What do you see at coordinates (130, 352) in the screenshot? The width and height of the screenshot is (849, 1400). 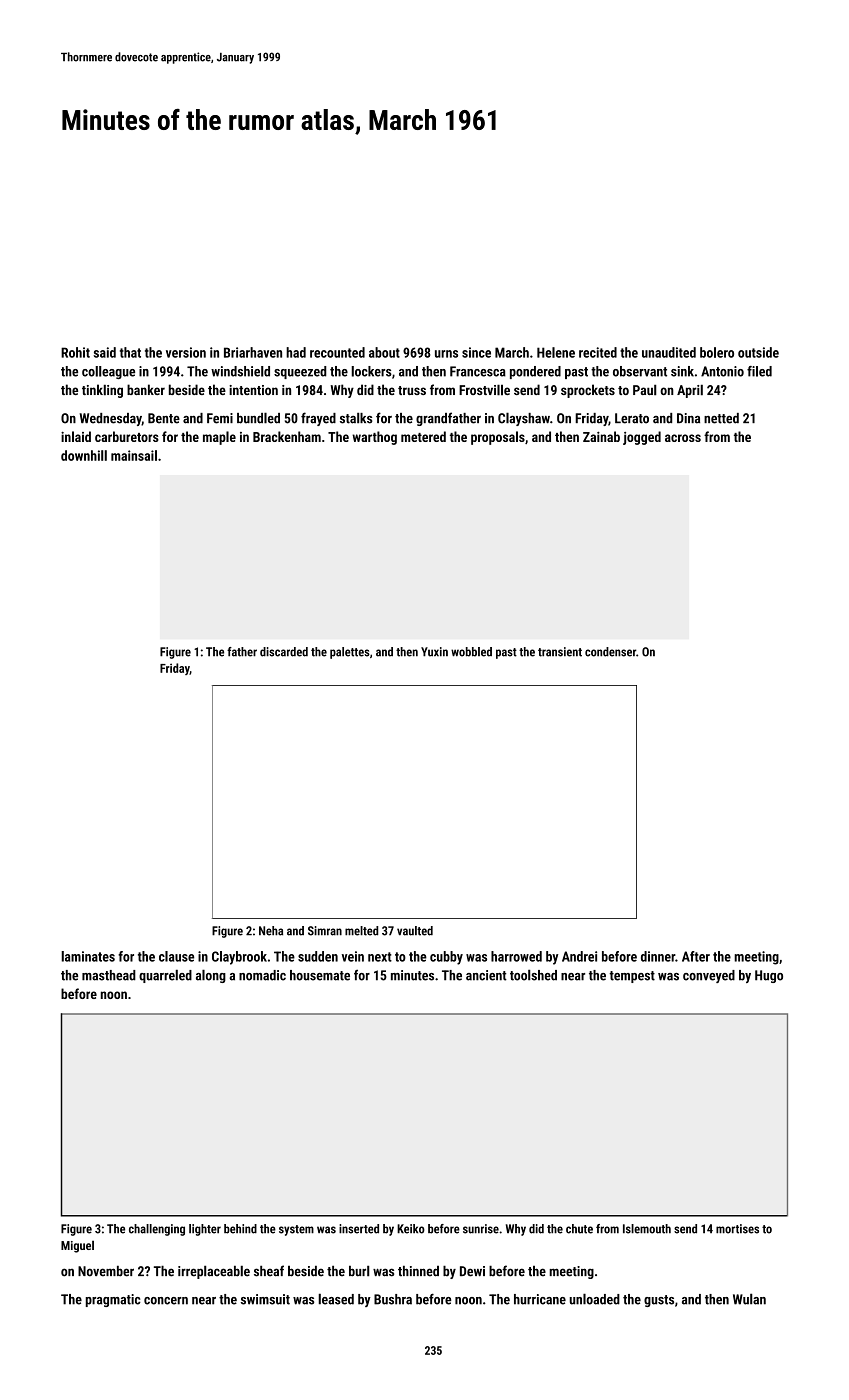 I see `that` at bounding box center [130, 352].
